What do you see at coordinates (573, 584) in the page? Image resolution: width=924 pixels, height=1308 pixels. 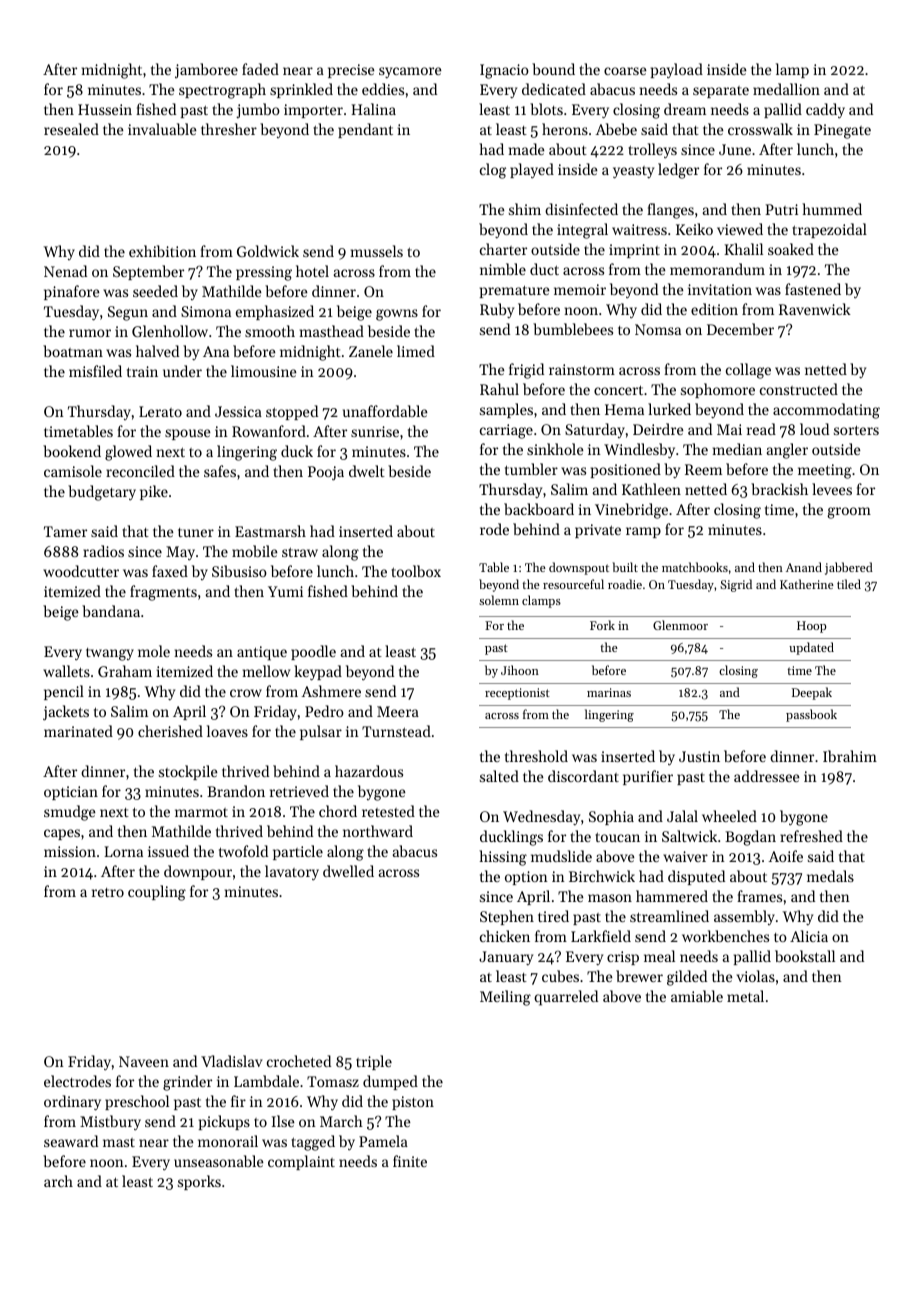 I see `resourceful` at bounding box center [573, 584].
